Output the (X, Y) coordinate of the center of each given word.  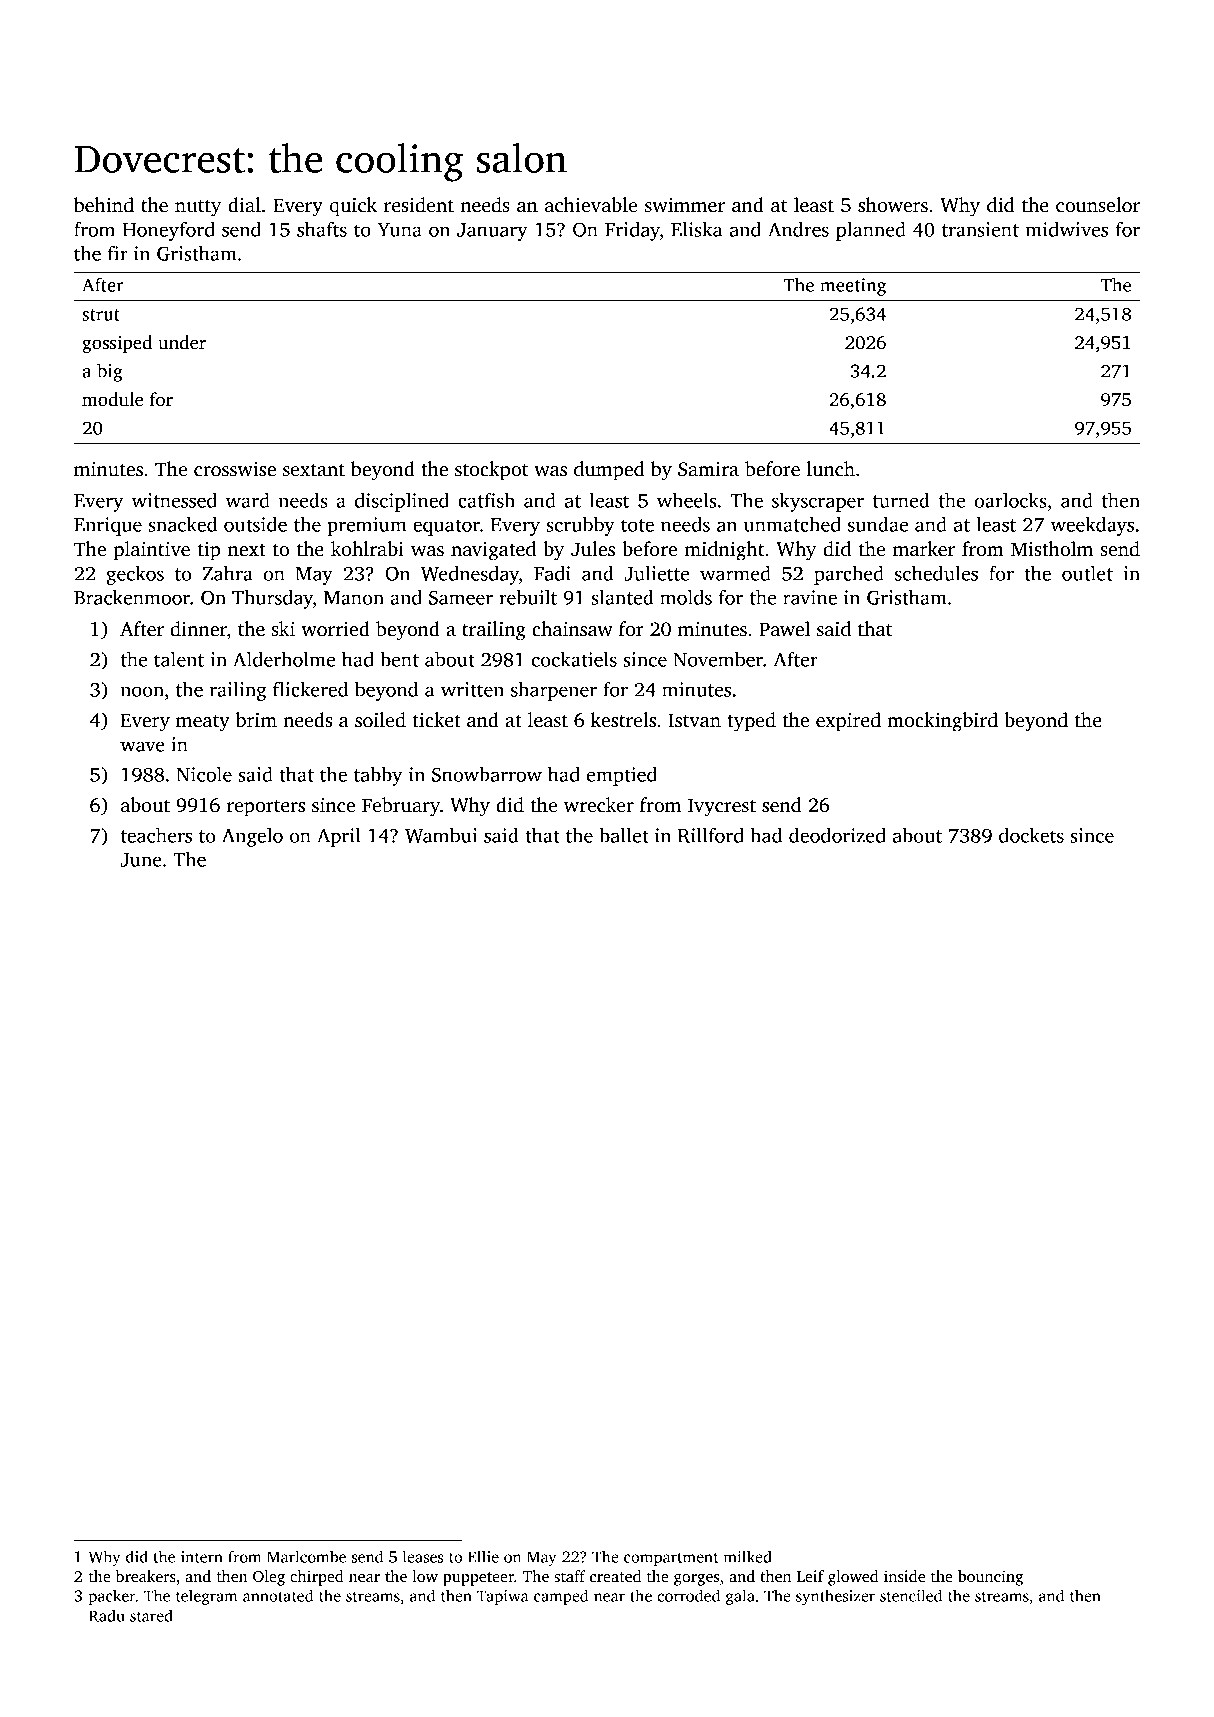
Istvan (694, 720)
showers (893, 205)
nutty (198, 208)
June (141, 860)
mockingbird (942, 722)
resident (419, 205)
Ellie (483, 1556)
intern (202, 1557)
